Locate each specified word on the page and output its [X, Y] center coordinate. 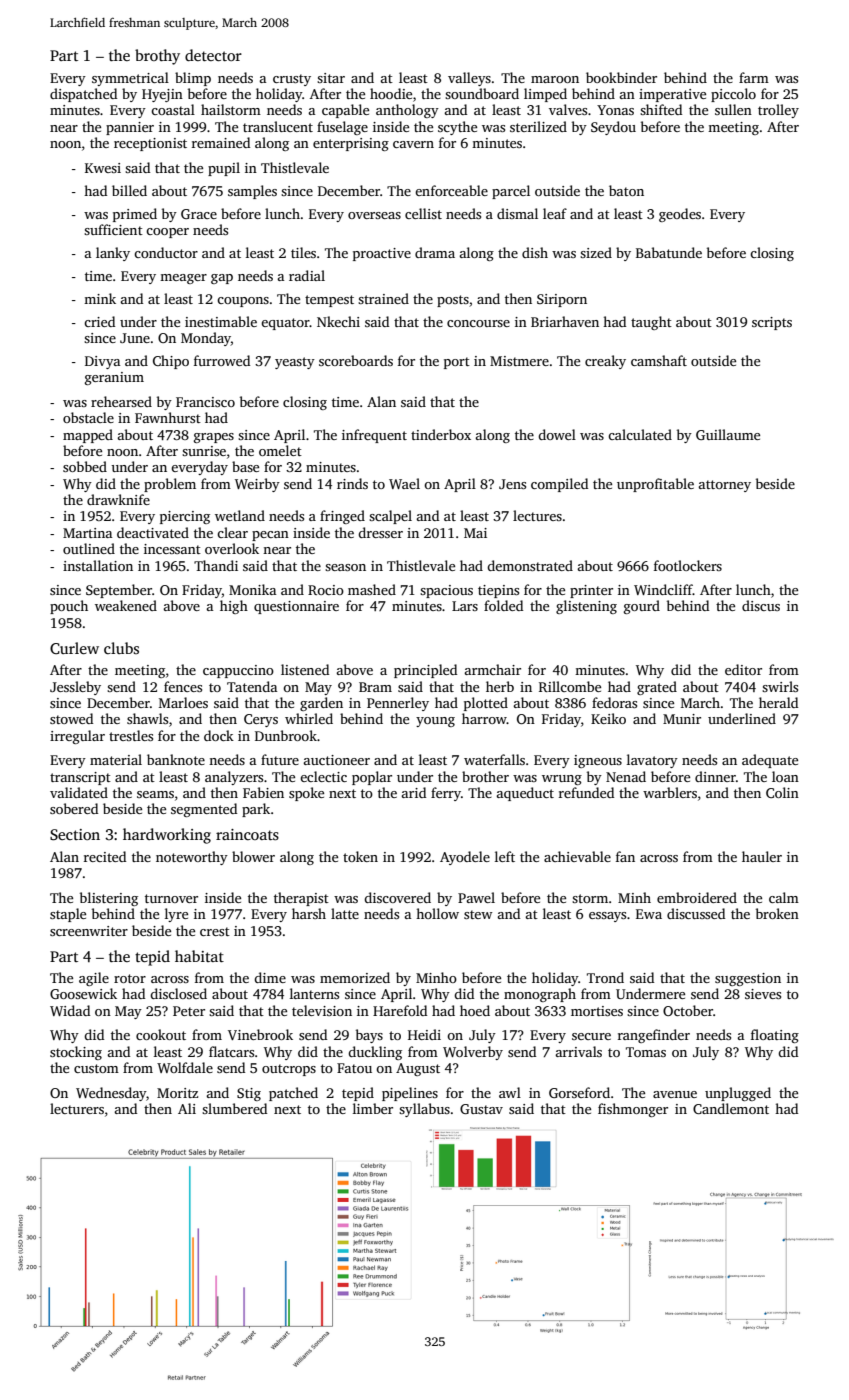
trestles [131, 735]
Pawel [476, 897]
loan [785, 776]
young [435, 722]
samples [252, 192]
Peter [189, 1011]
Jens [512, 484]
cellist [423, 213]
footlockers [688, 565]
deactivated [153, 532]
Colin [782, 792]
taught [651, 323]
